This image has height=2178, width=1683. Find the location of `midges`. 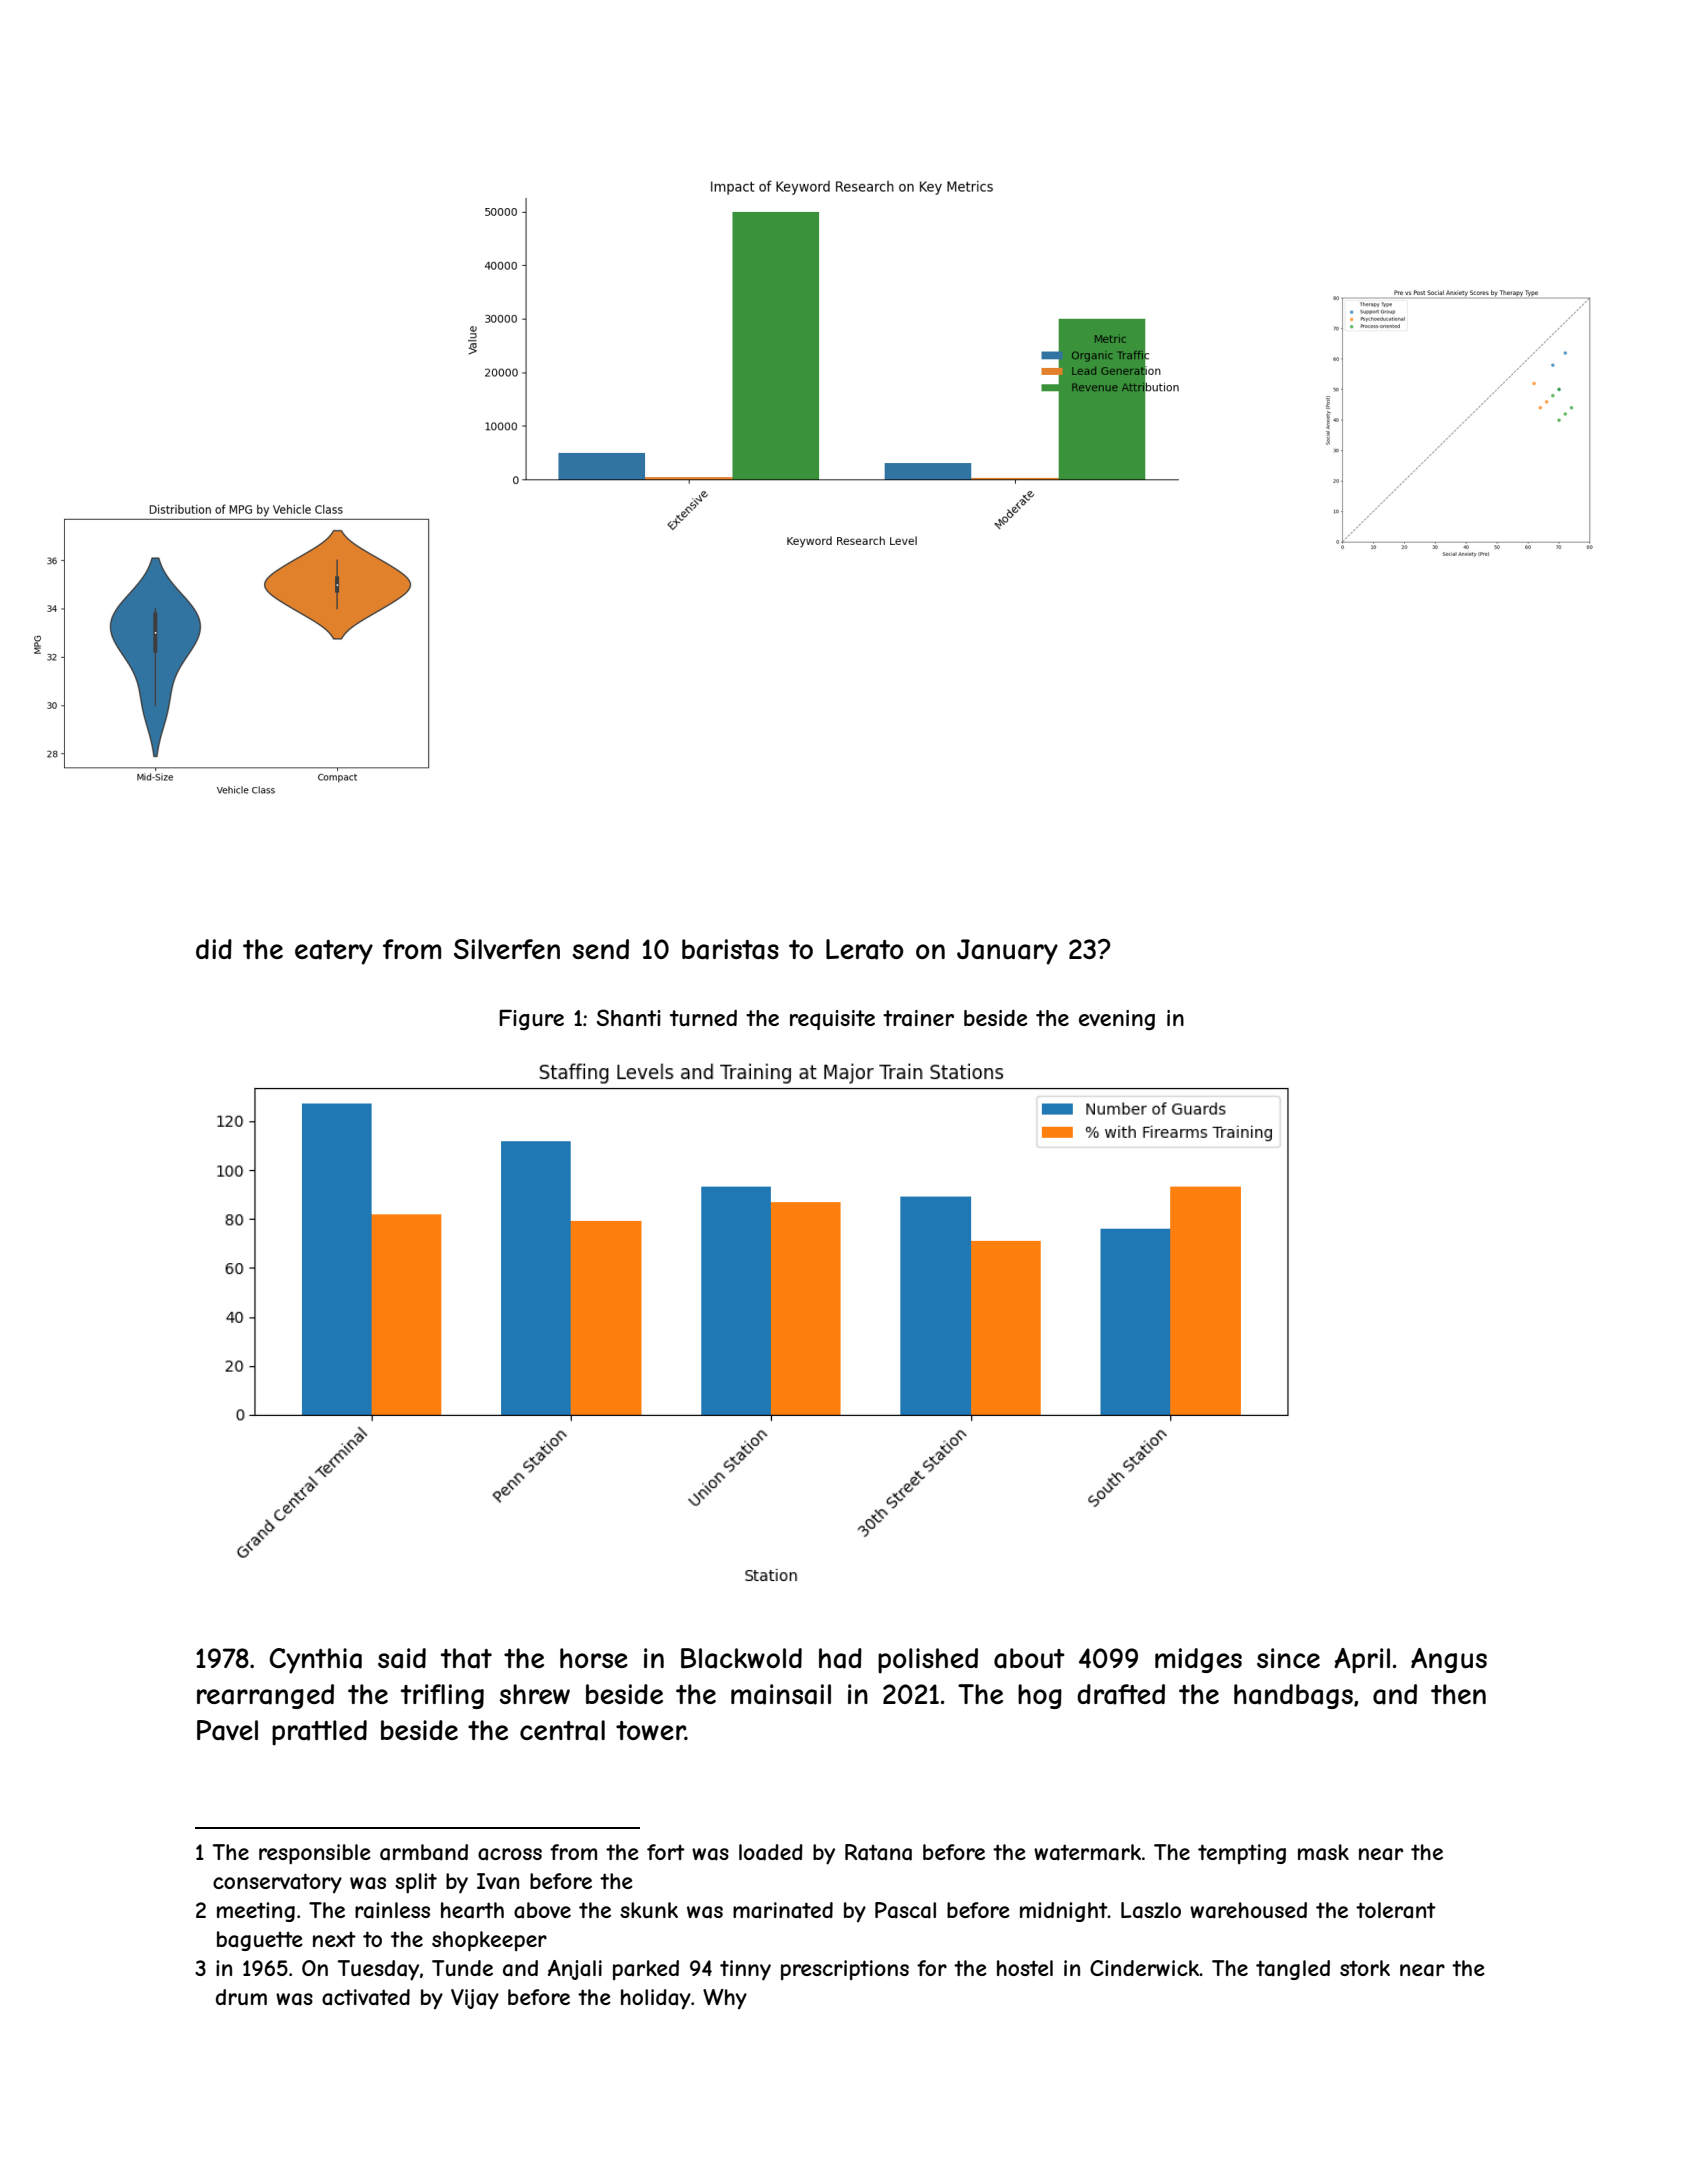

midges is located at coordinates (1198, 1660).
